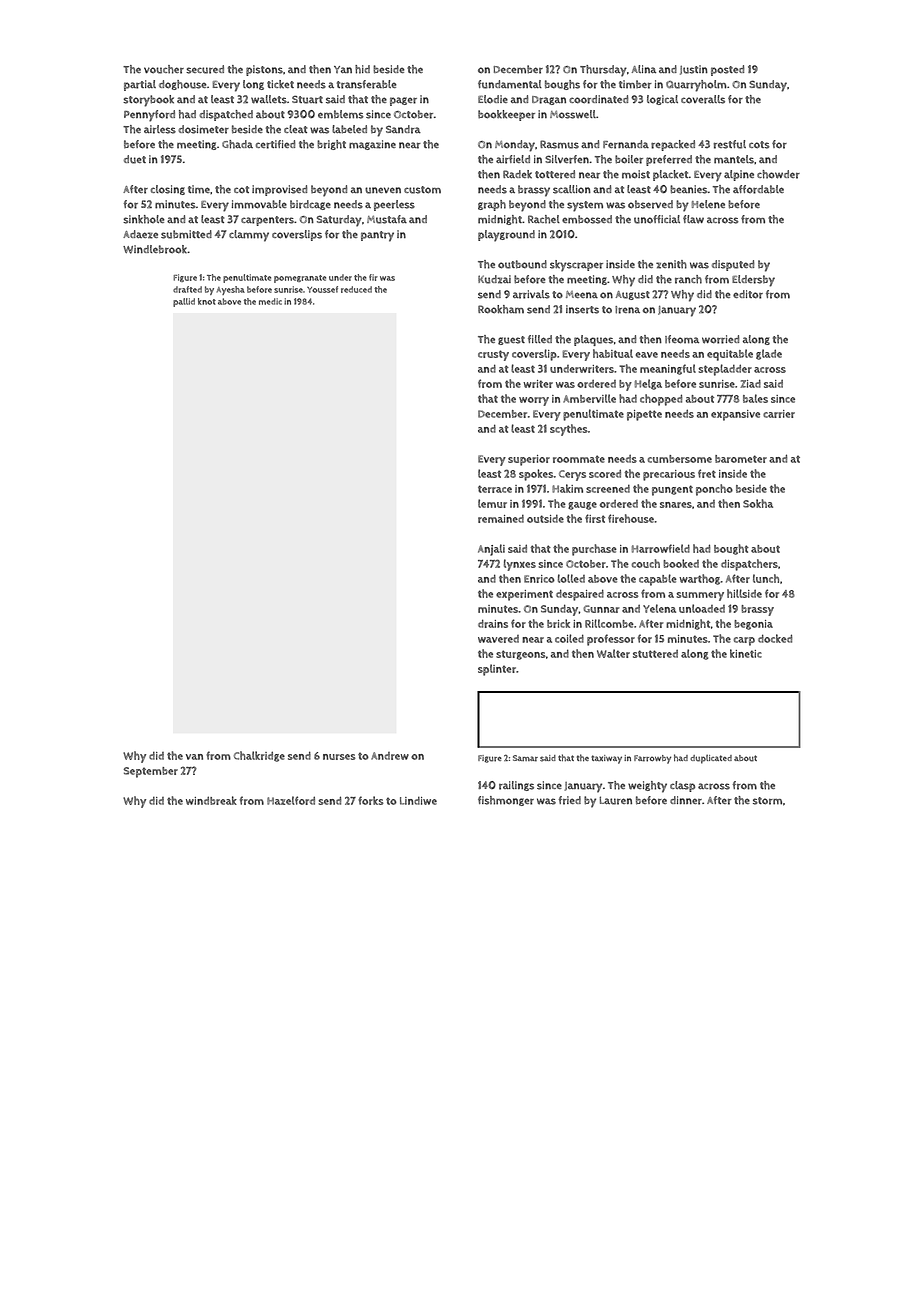  What do you see at coordinates (184, 302) in the screenshot?
I see `pallid` at bounding box center [184, 302].
